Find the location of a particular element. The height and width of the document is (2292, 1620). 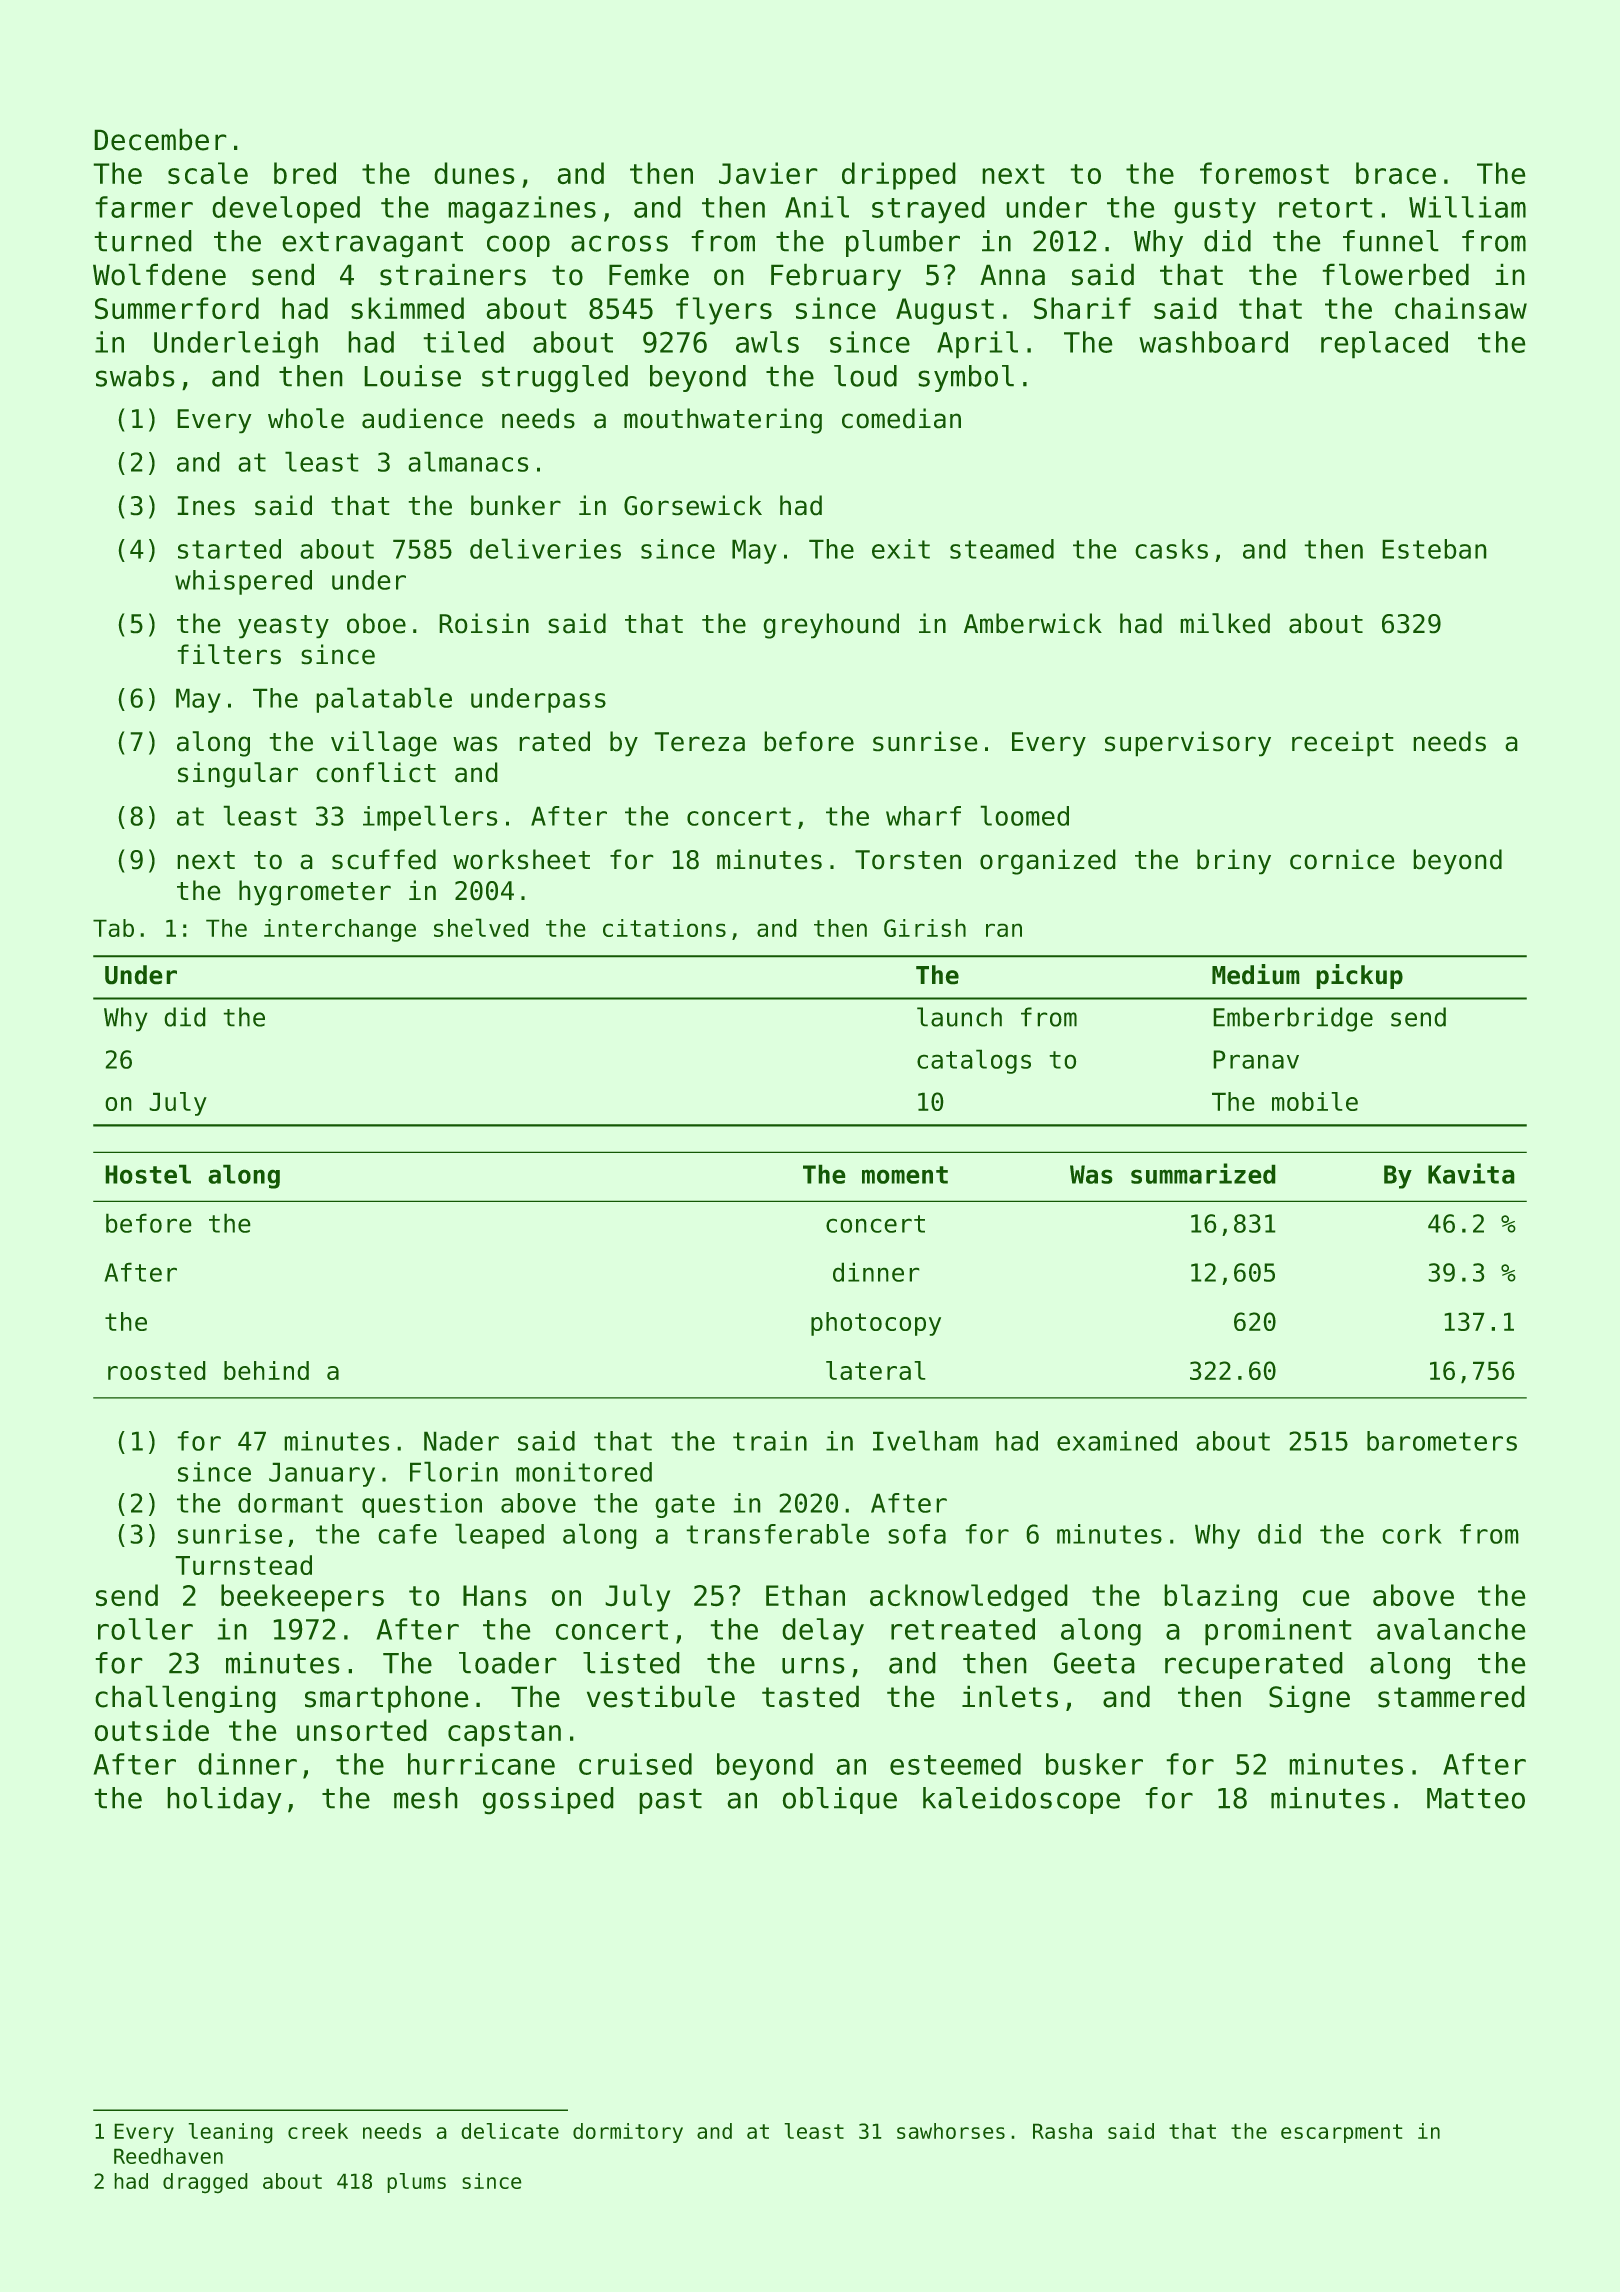

dragged is located at coordinates (205, 2183).
